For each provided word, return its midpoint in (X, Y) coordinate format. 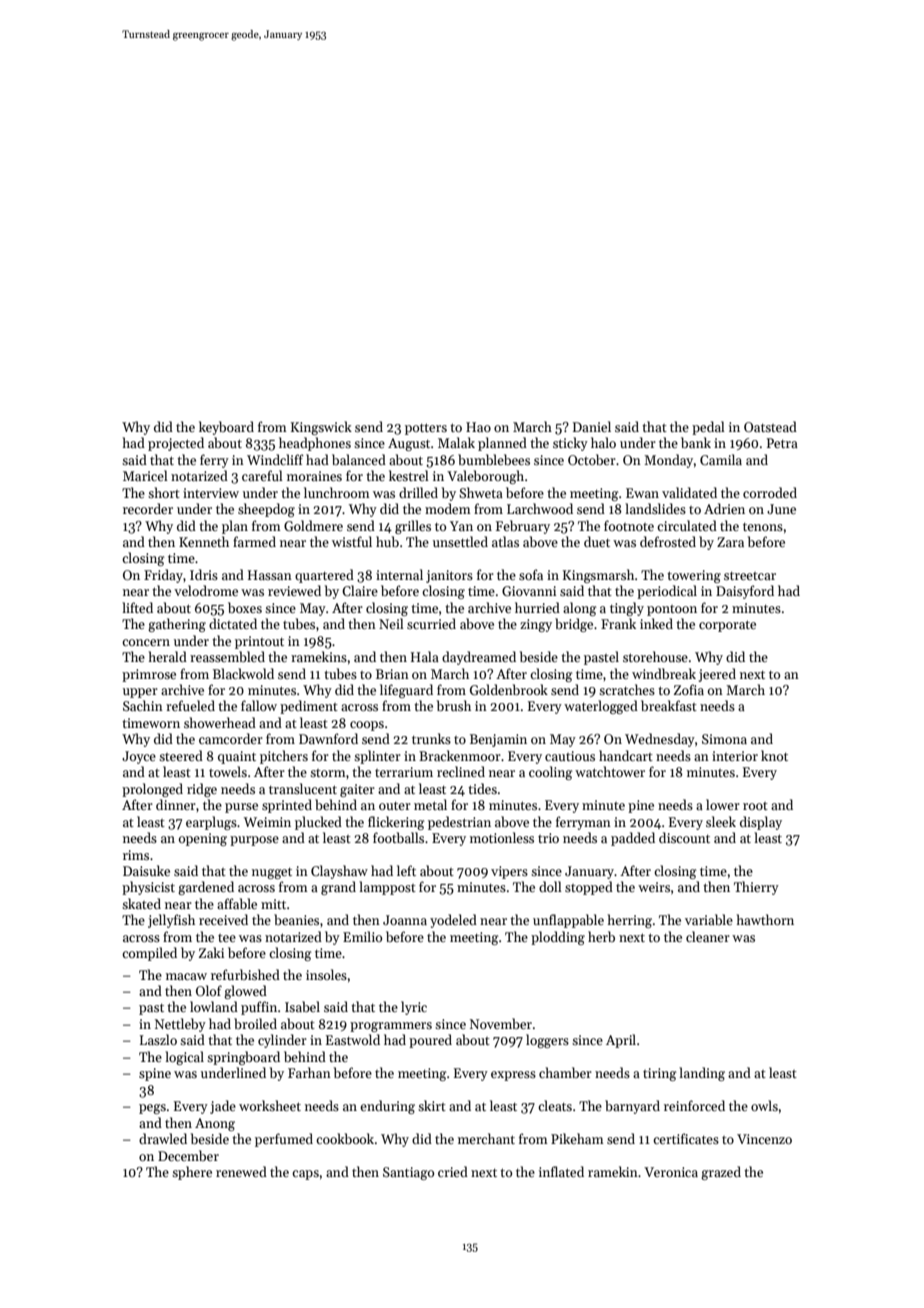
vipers (509, 872)
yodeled (453, 921)
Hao (478, 427)
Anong (215, 1124)
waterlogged (601, 707)
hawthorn (765, 919)
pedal (708, 428)
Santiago (408, 1173)
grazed (721, 1173)
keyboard (226, 428)
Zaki (211, 952)
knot (774, 755)
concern (146, 642)
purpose (254, 841)
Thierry (756, 888)
